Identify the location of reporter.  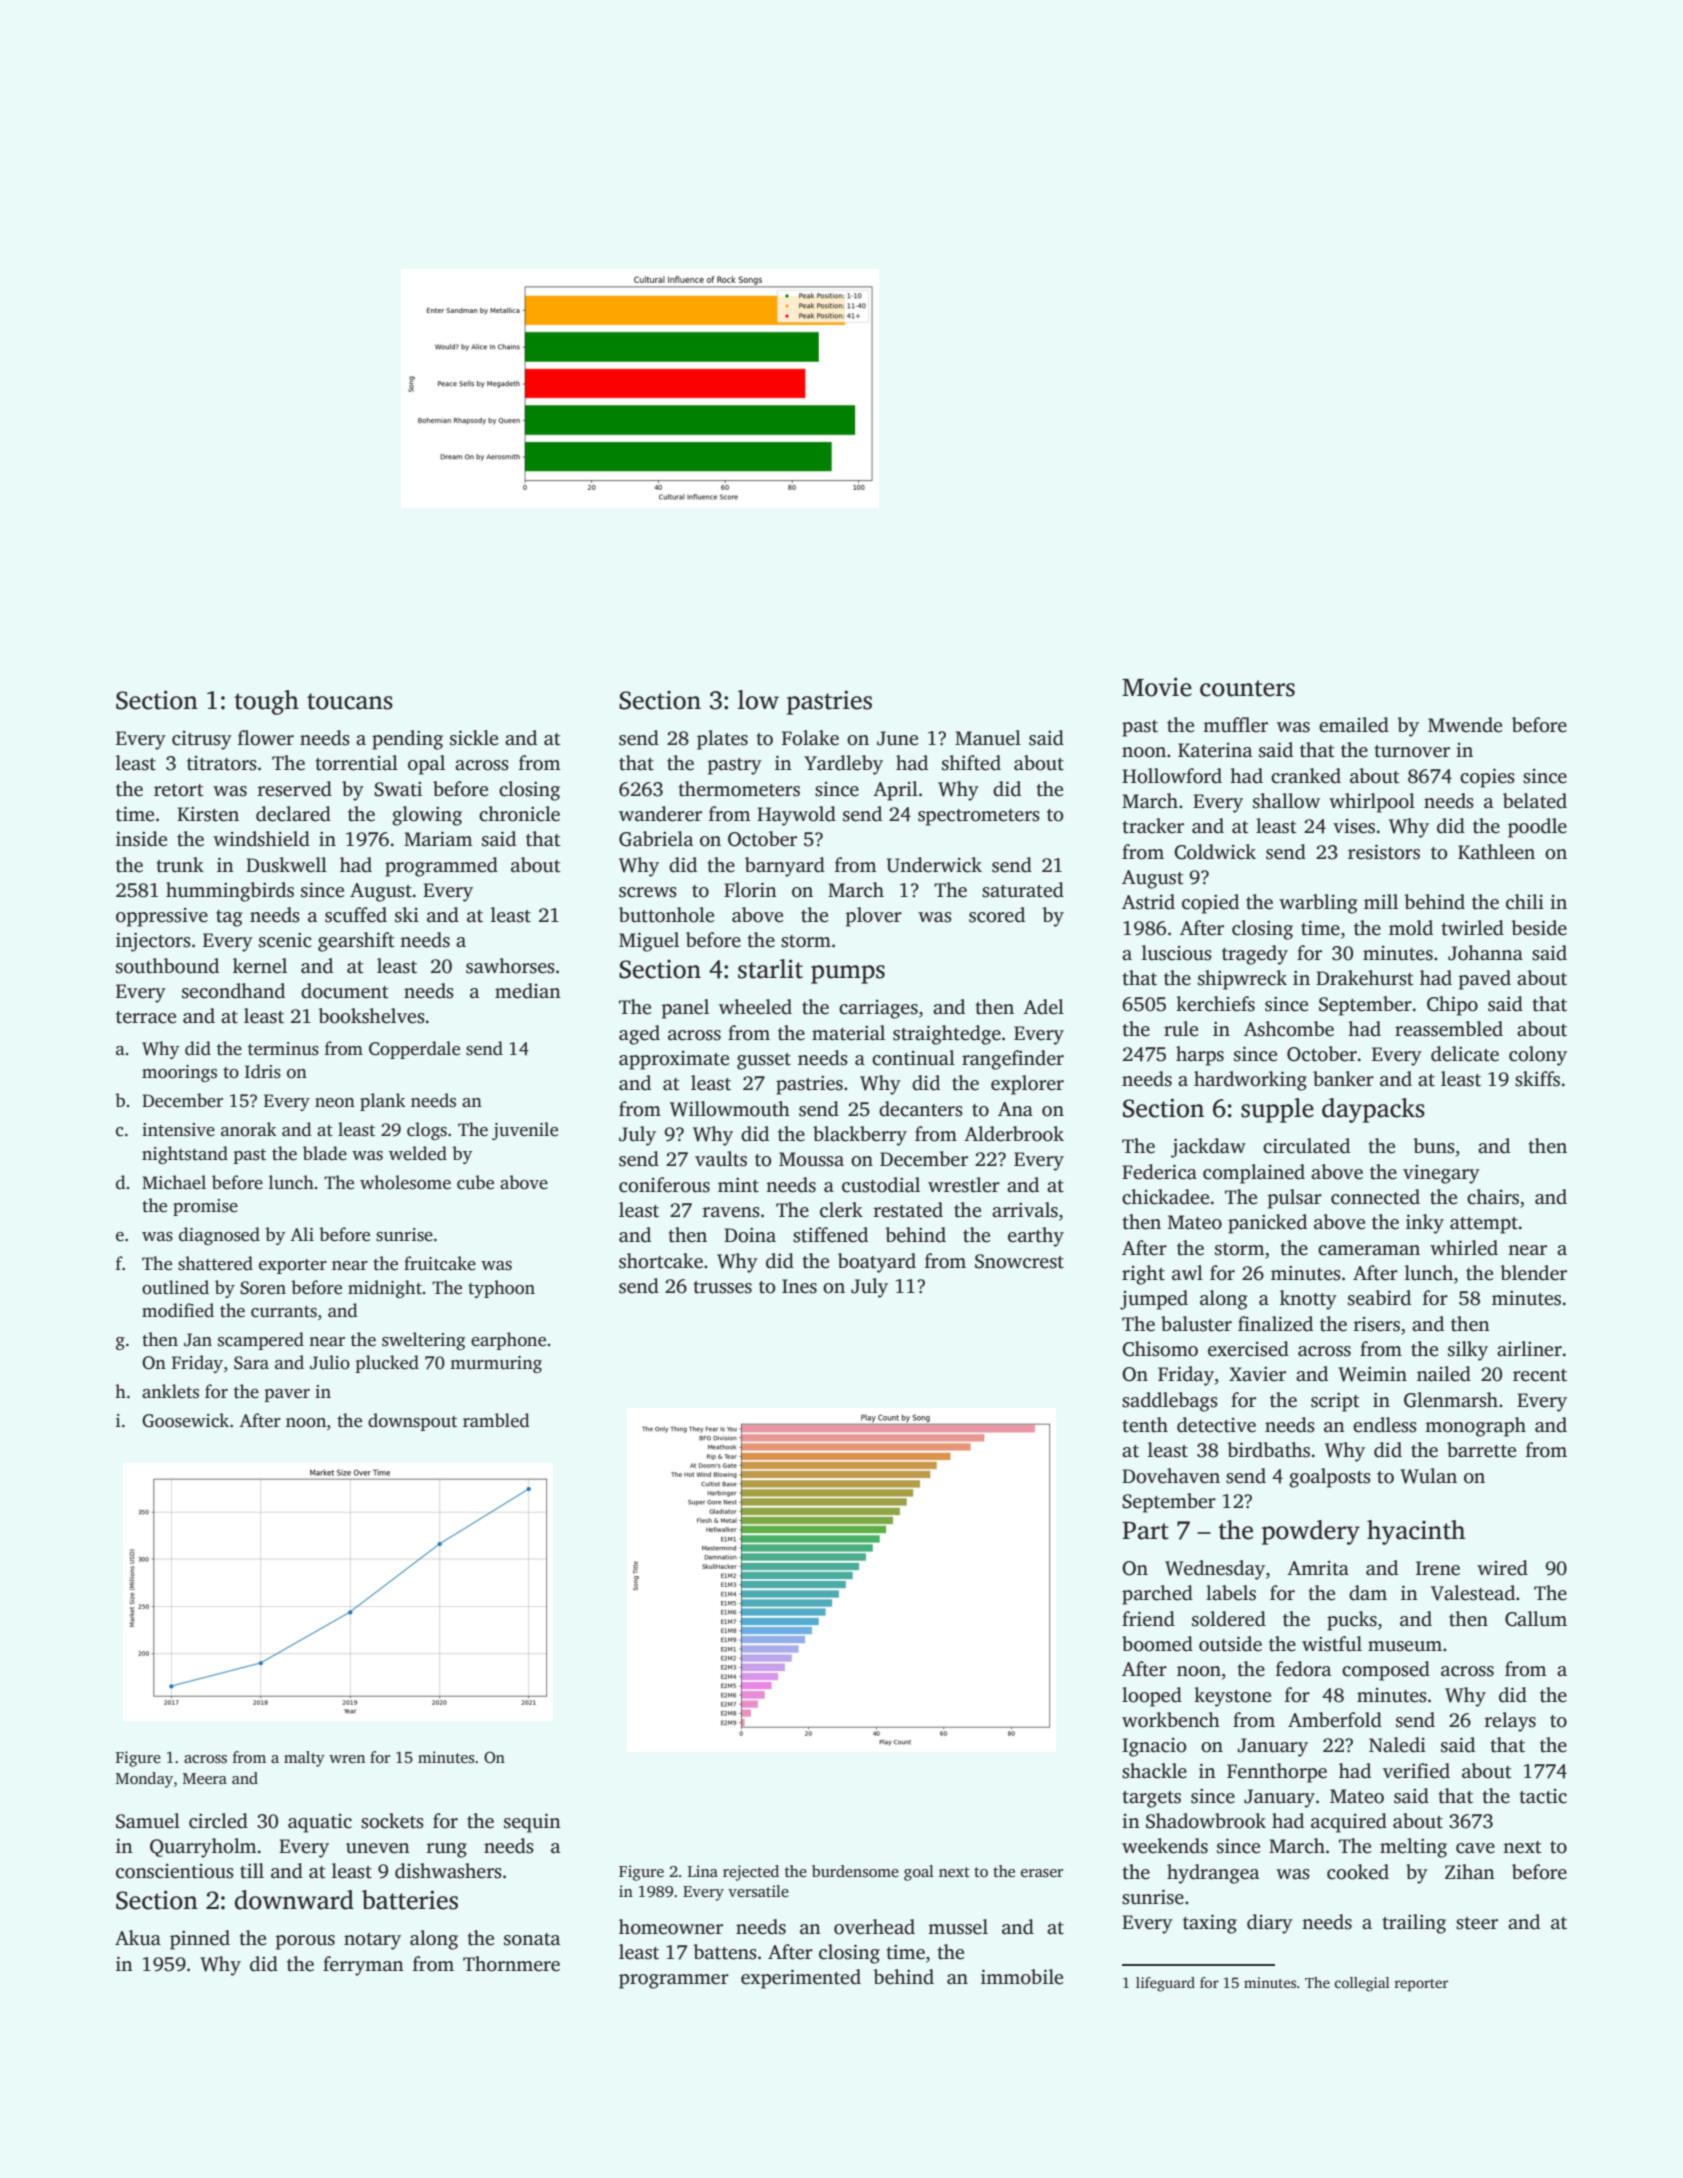
(1421, 1985).
